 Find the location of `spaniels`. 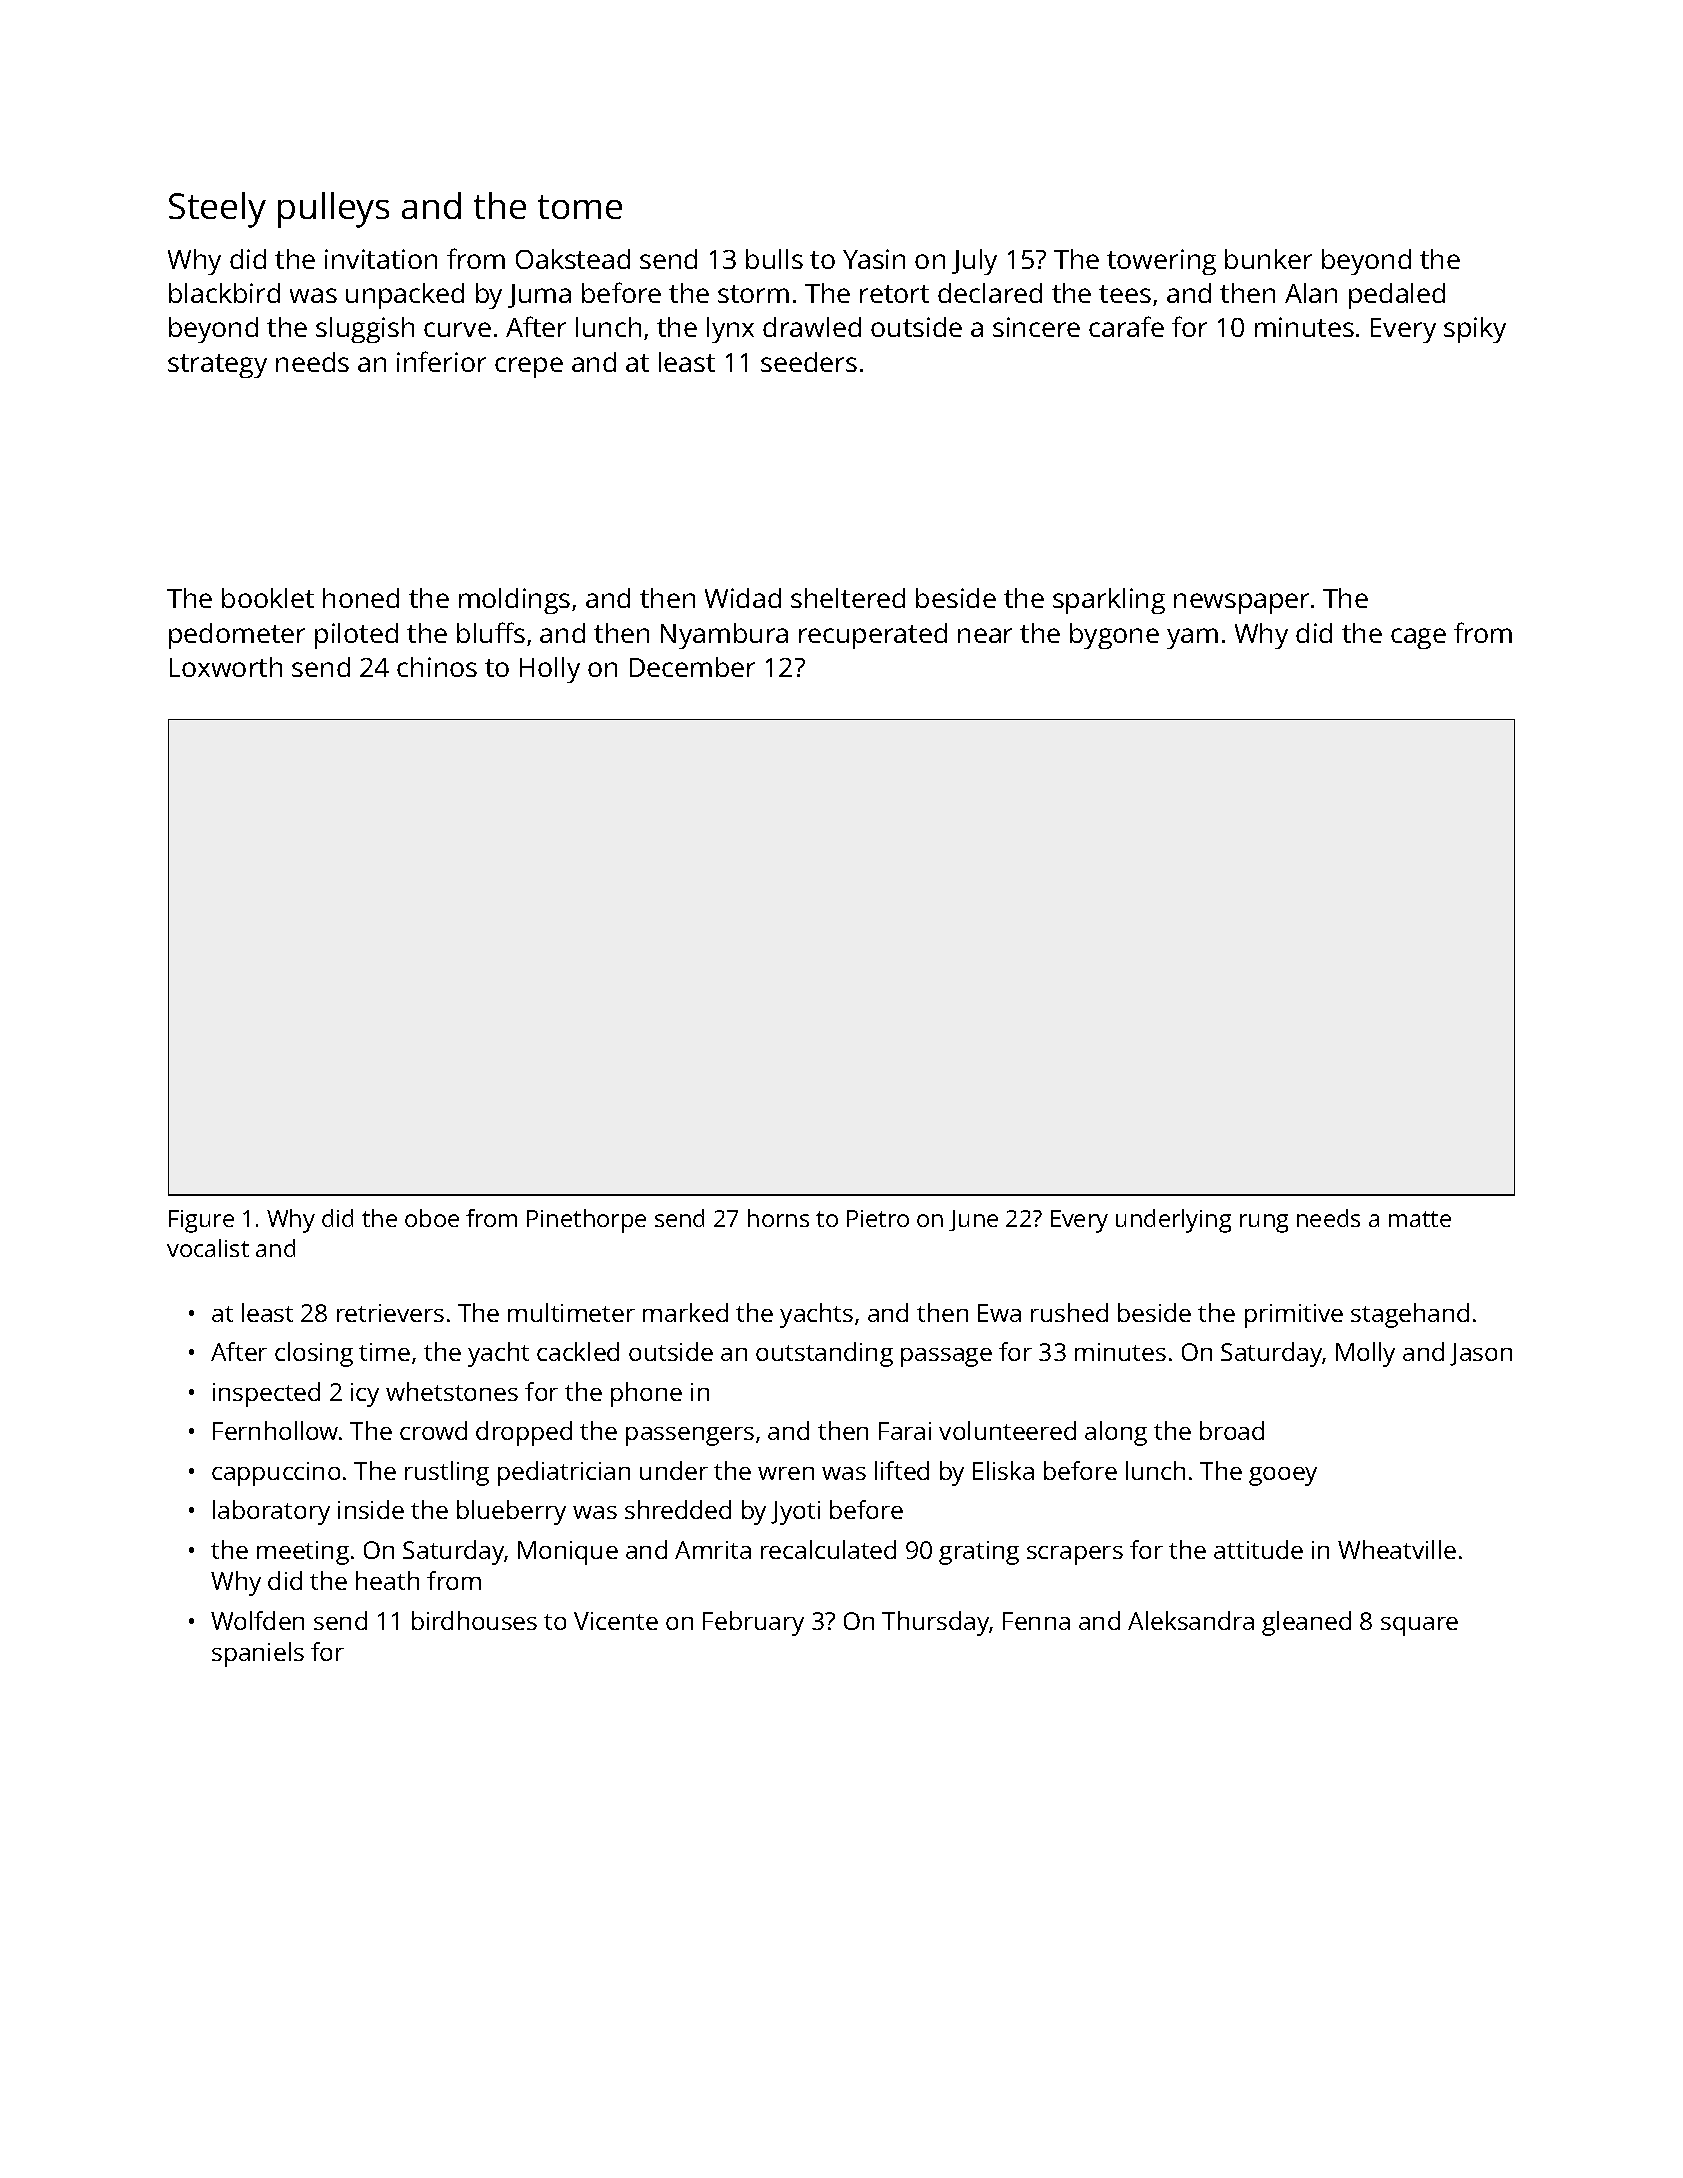

spaniels is located at coordinates (258, 1654).
